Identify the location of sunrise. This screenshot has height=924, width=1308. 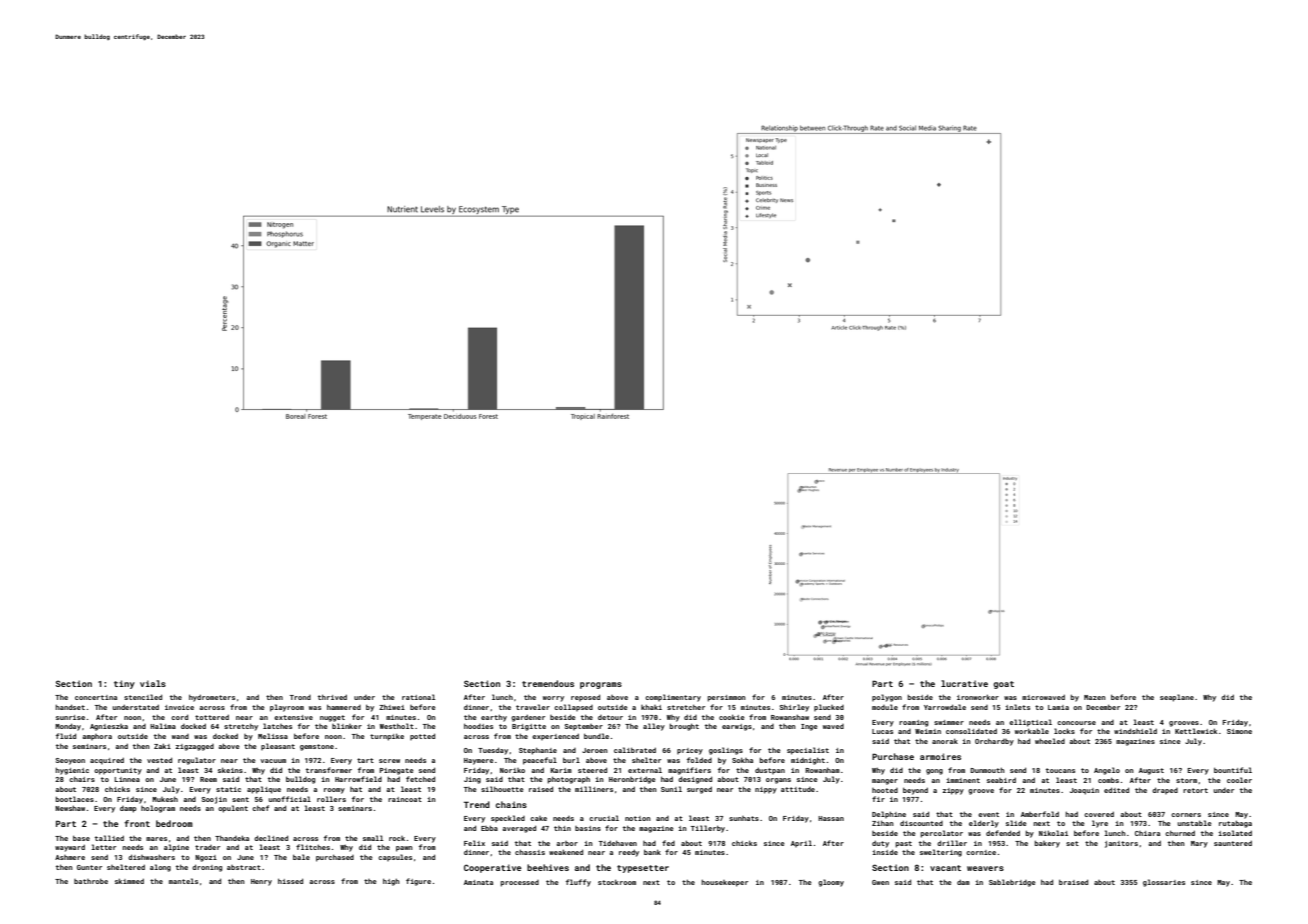
(70, 717).
